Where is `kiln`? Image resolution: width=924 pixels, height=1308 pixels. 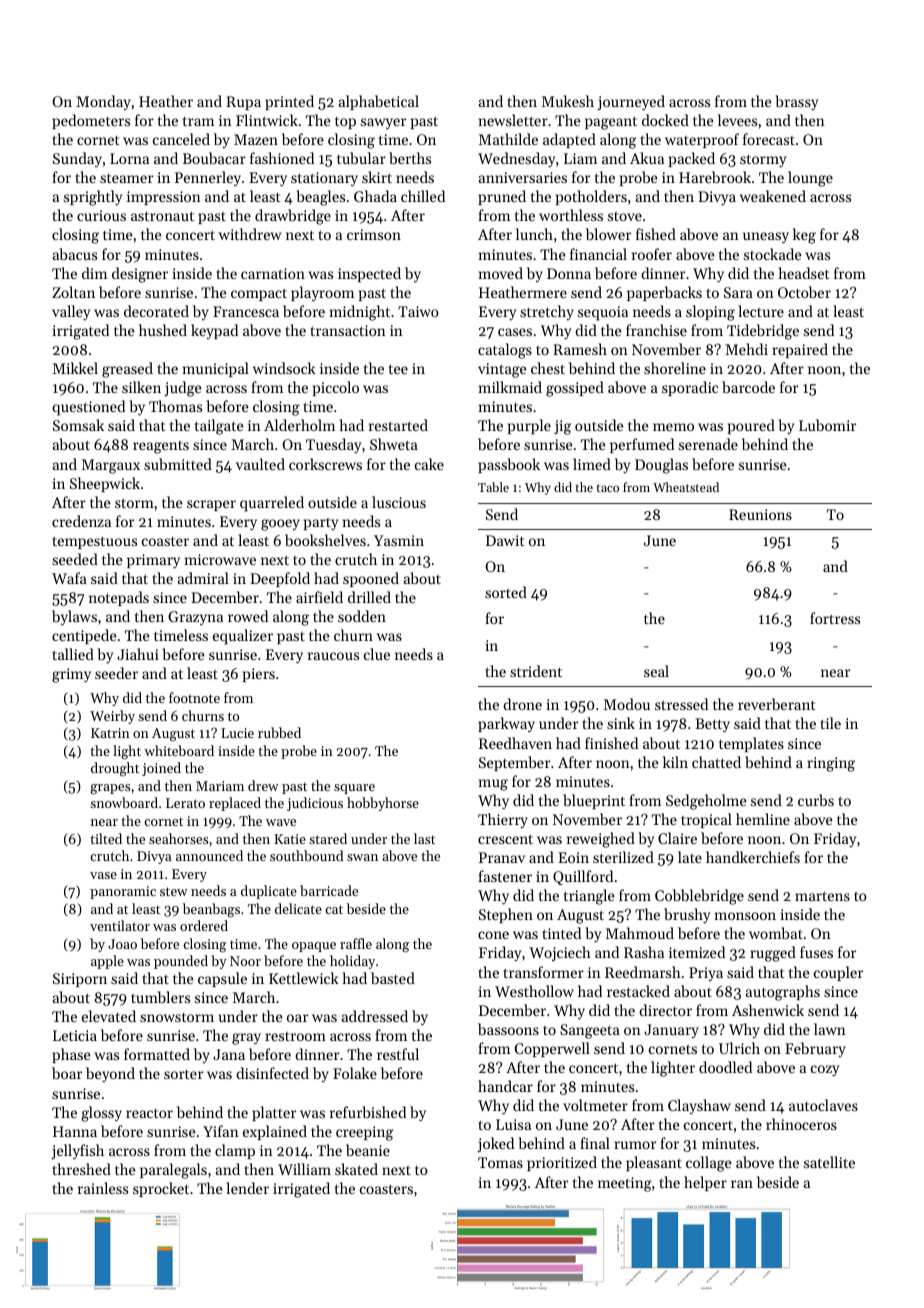 kiln is located at coordinates (675, 762).
